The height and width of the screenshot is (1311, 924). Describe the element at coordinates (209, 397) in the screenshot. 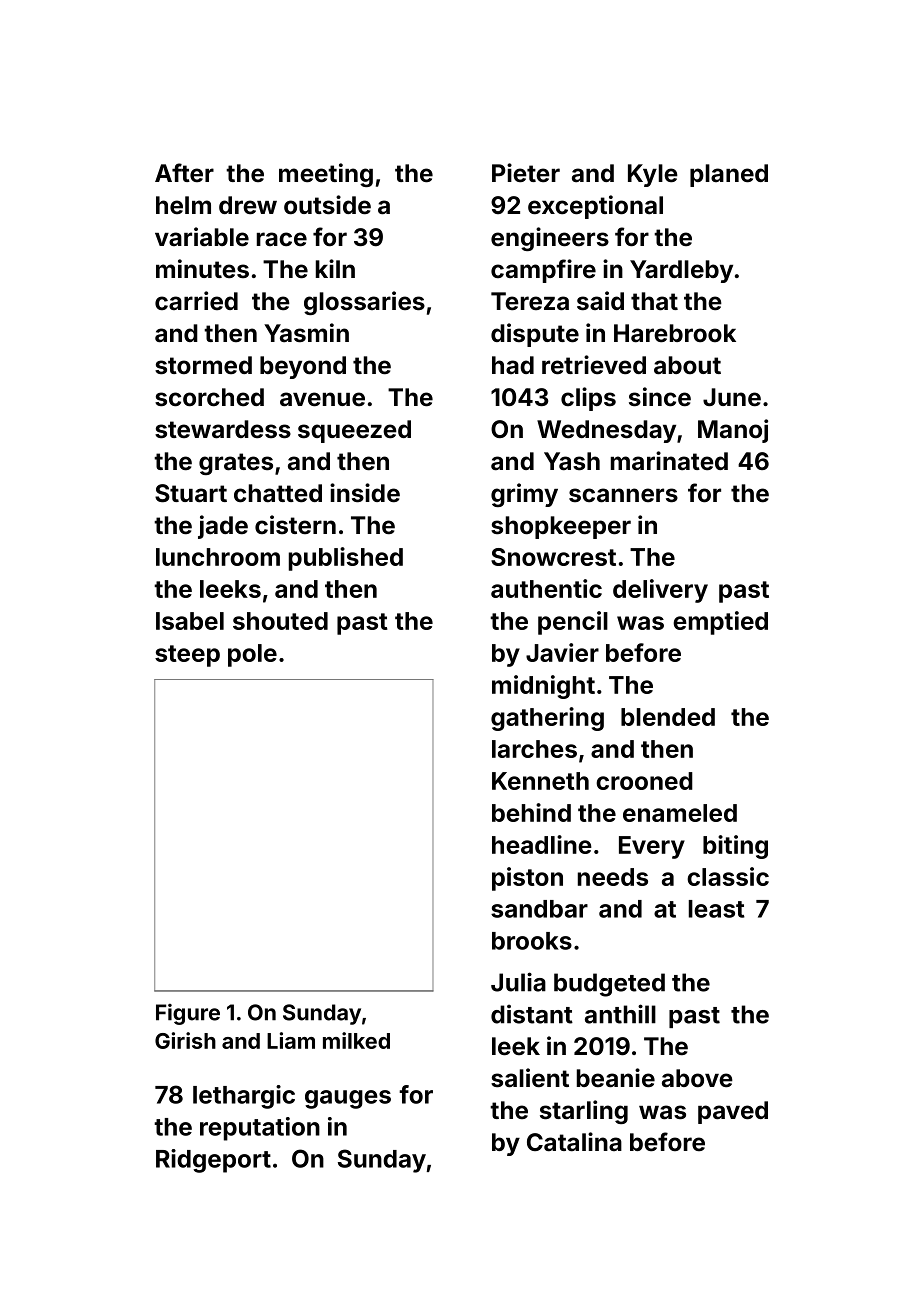

I see `scorched` at that location.
